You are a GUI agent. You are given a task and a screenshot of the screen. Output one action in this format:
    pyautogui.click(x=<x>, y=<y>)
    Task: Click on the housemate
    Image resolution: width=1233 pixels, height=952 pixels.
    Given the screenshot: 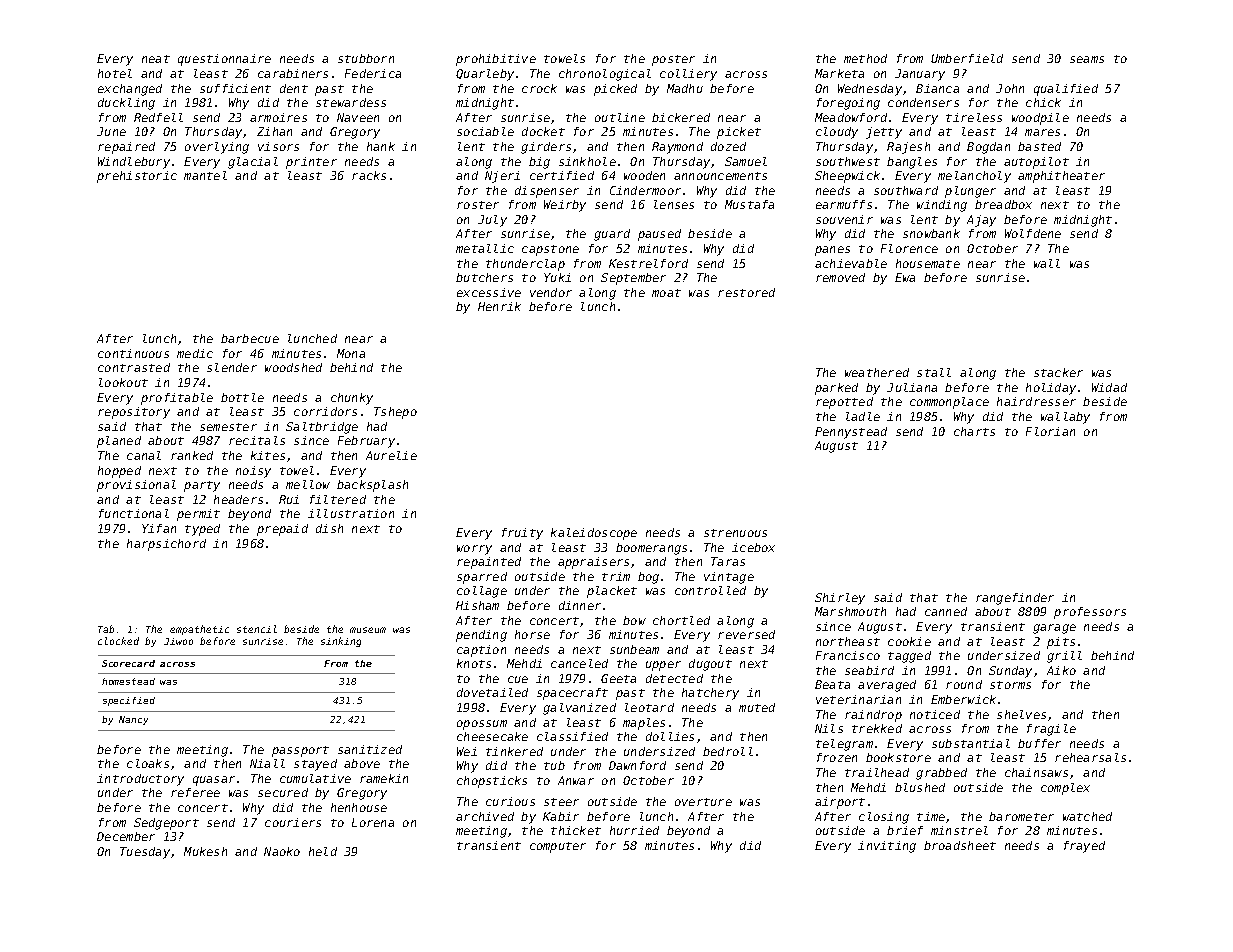 What is the action you would take?
    pyautogui.click(x=928, y=263)
